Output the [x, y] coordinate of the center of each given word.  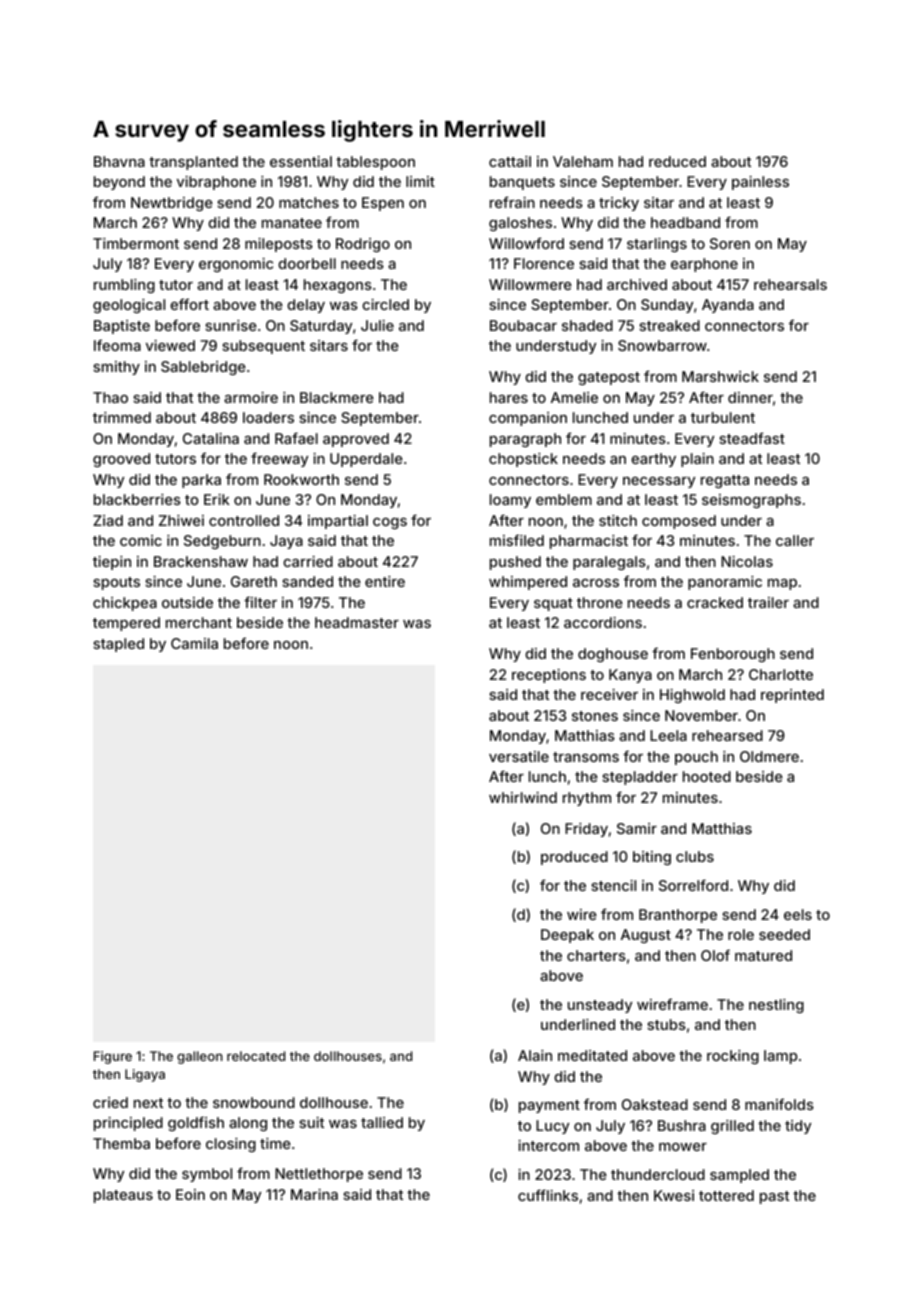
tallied [382, 1122]
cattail [510, 161]
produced [574, 858]
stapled [118, 645]
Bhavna [119, 161]
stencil [613, 885]
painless [760, 183]
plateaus [123, 1196]
